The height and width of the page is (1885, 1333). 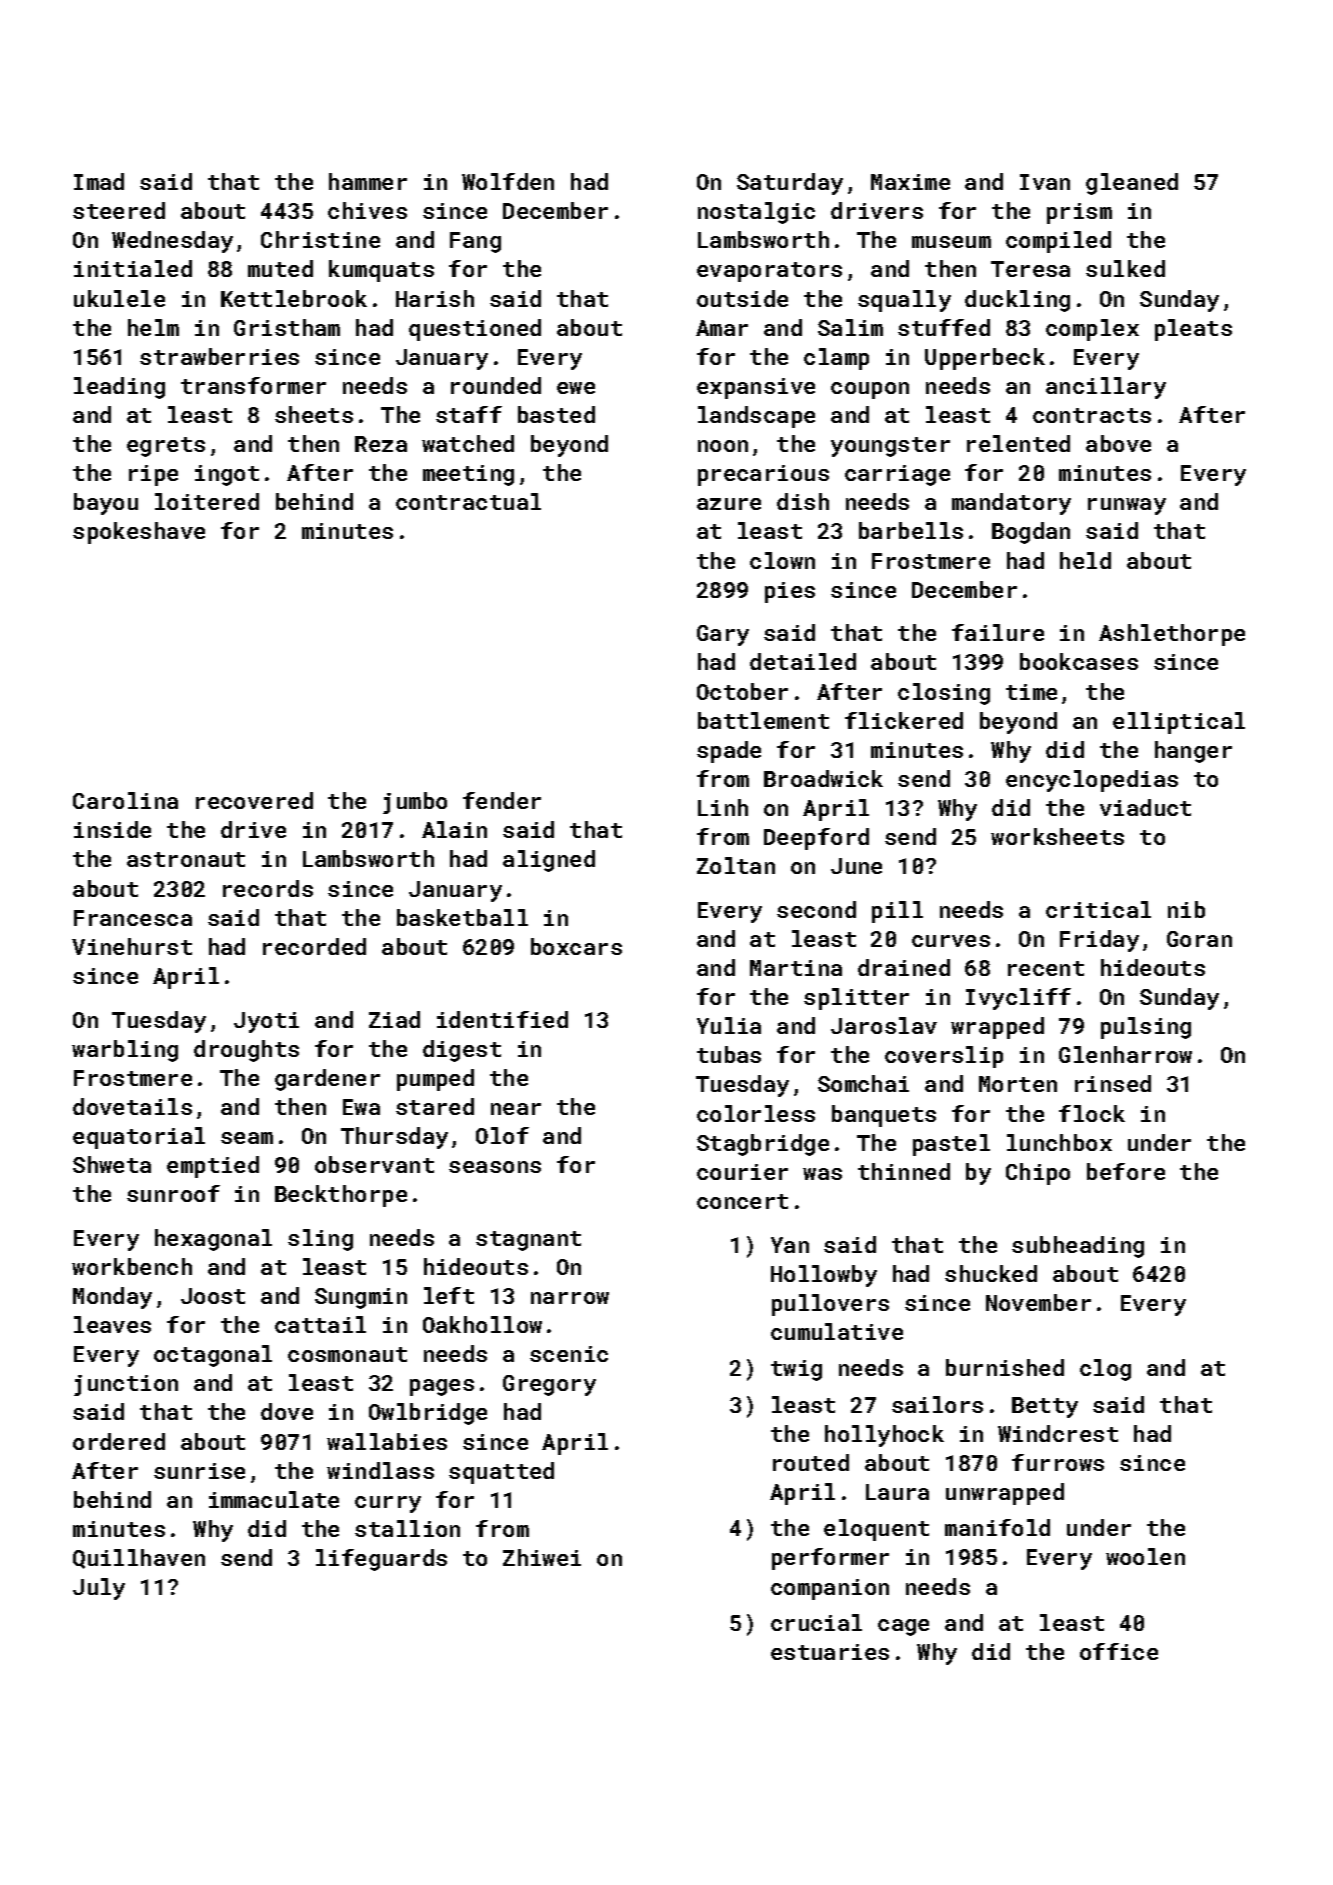 What do you see at coordinates (254, 800) in the page?
I see `recovered` at bounding box center [254, 800].
